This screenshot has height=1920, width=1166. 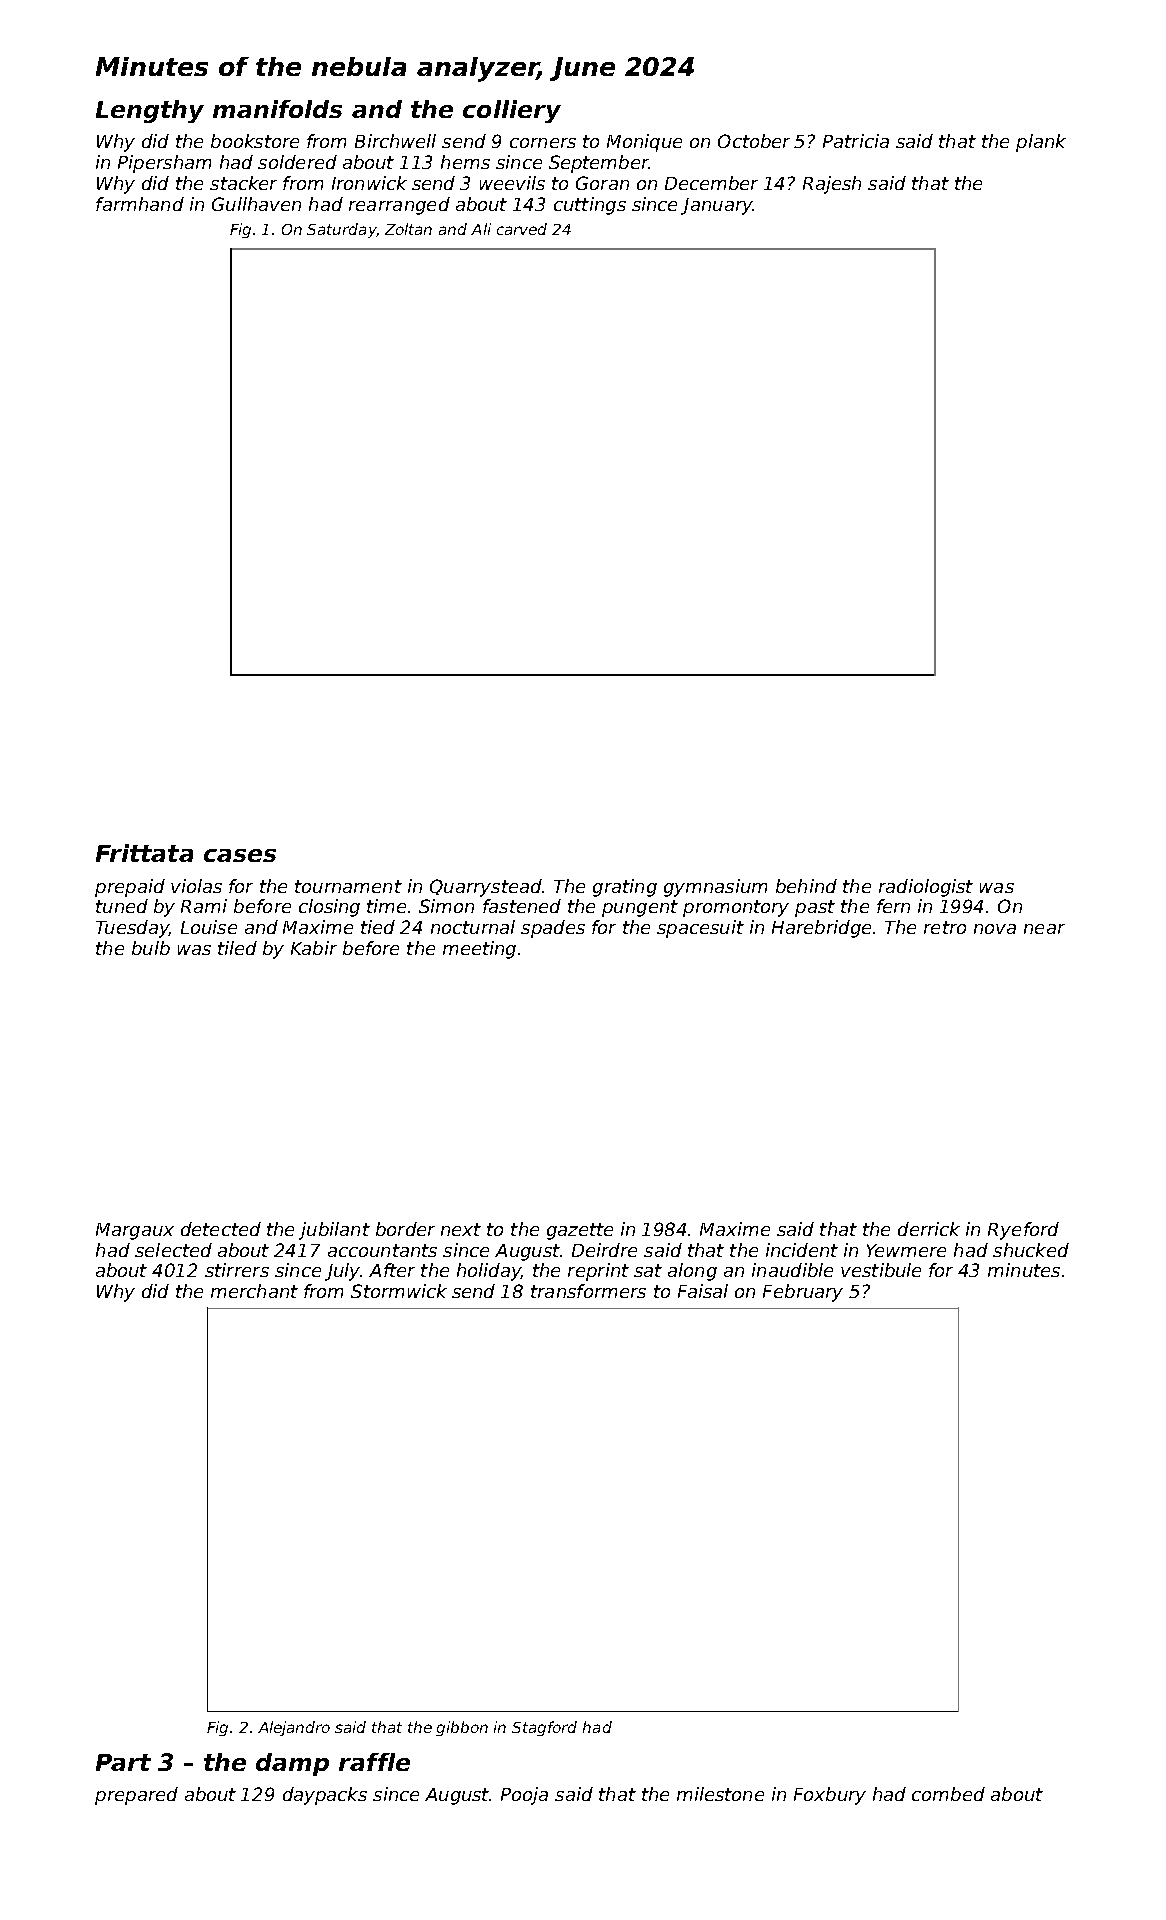 What do you see at coordinates (926, 888) in the screenshot?
I see `radiologist` at bounding box center [926, 888].
